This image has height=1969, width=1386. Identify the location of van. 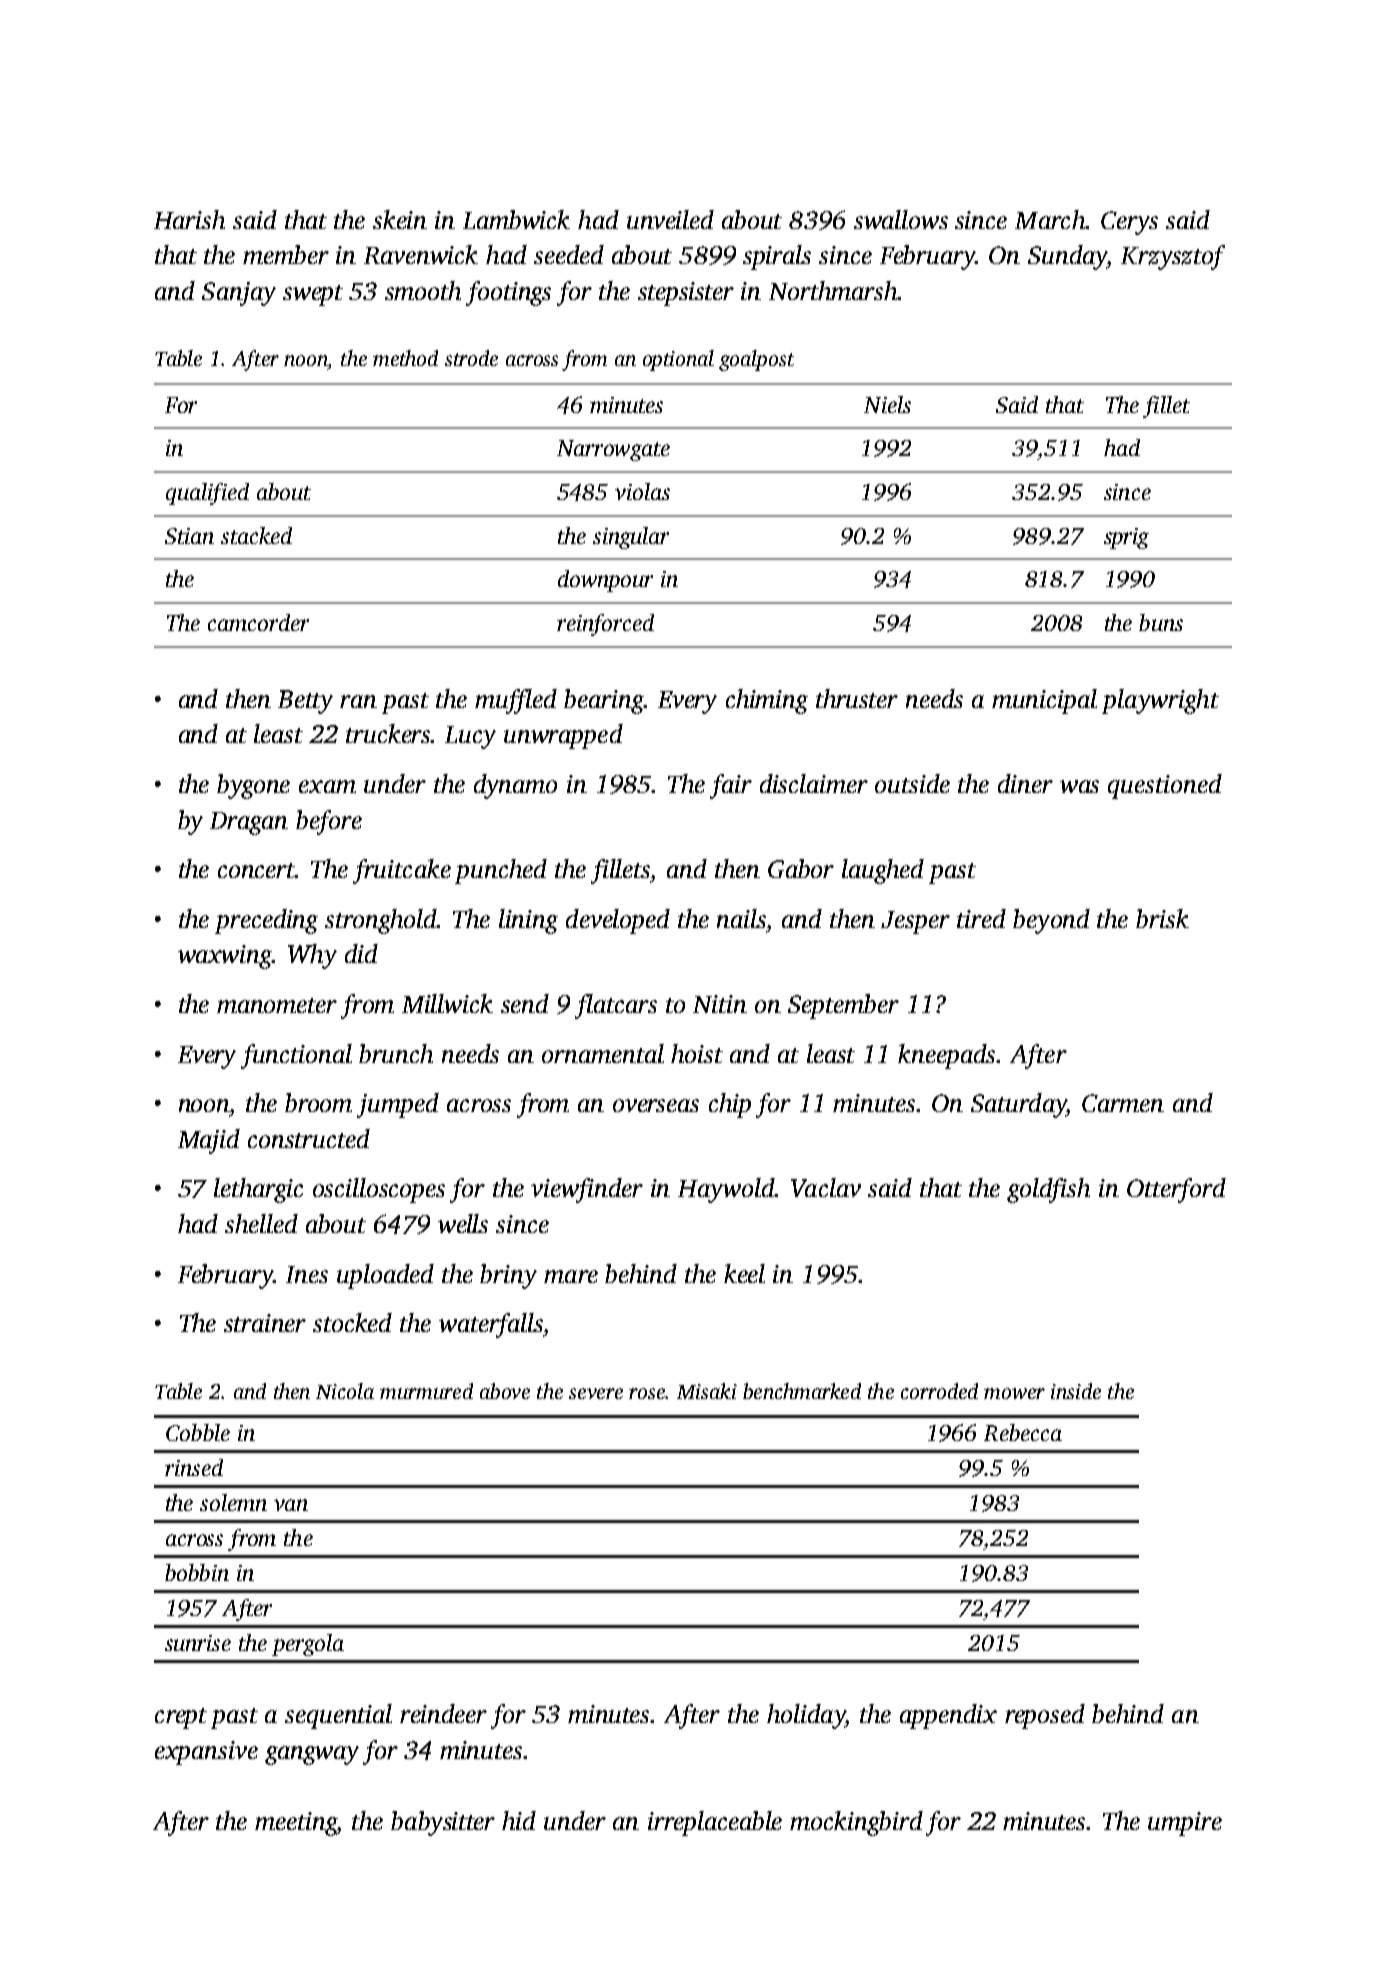
(291, 1505).
